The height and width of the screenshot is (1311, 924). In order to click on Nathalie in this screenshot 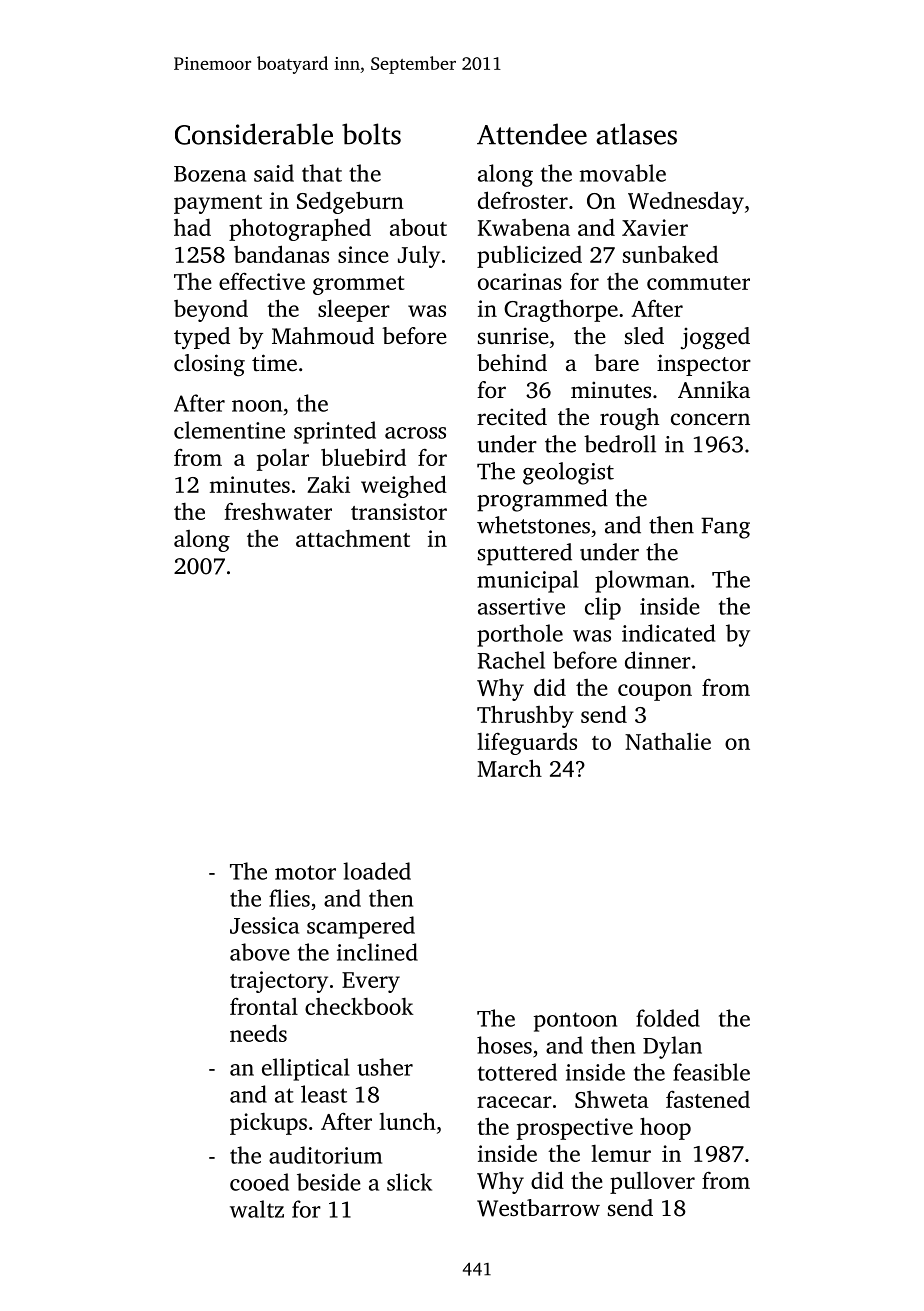, I will do `click(668, 741)`.
